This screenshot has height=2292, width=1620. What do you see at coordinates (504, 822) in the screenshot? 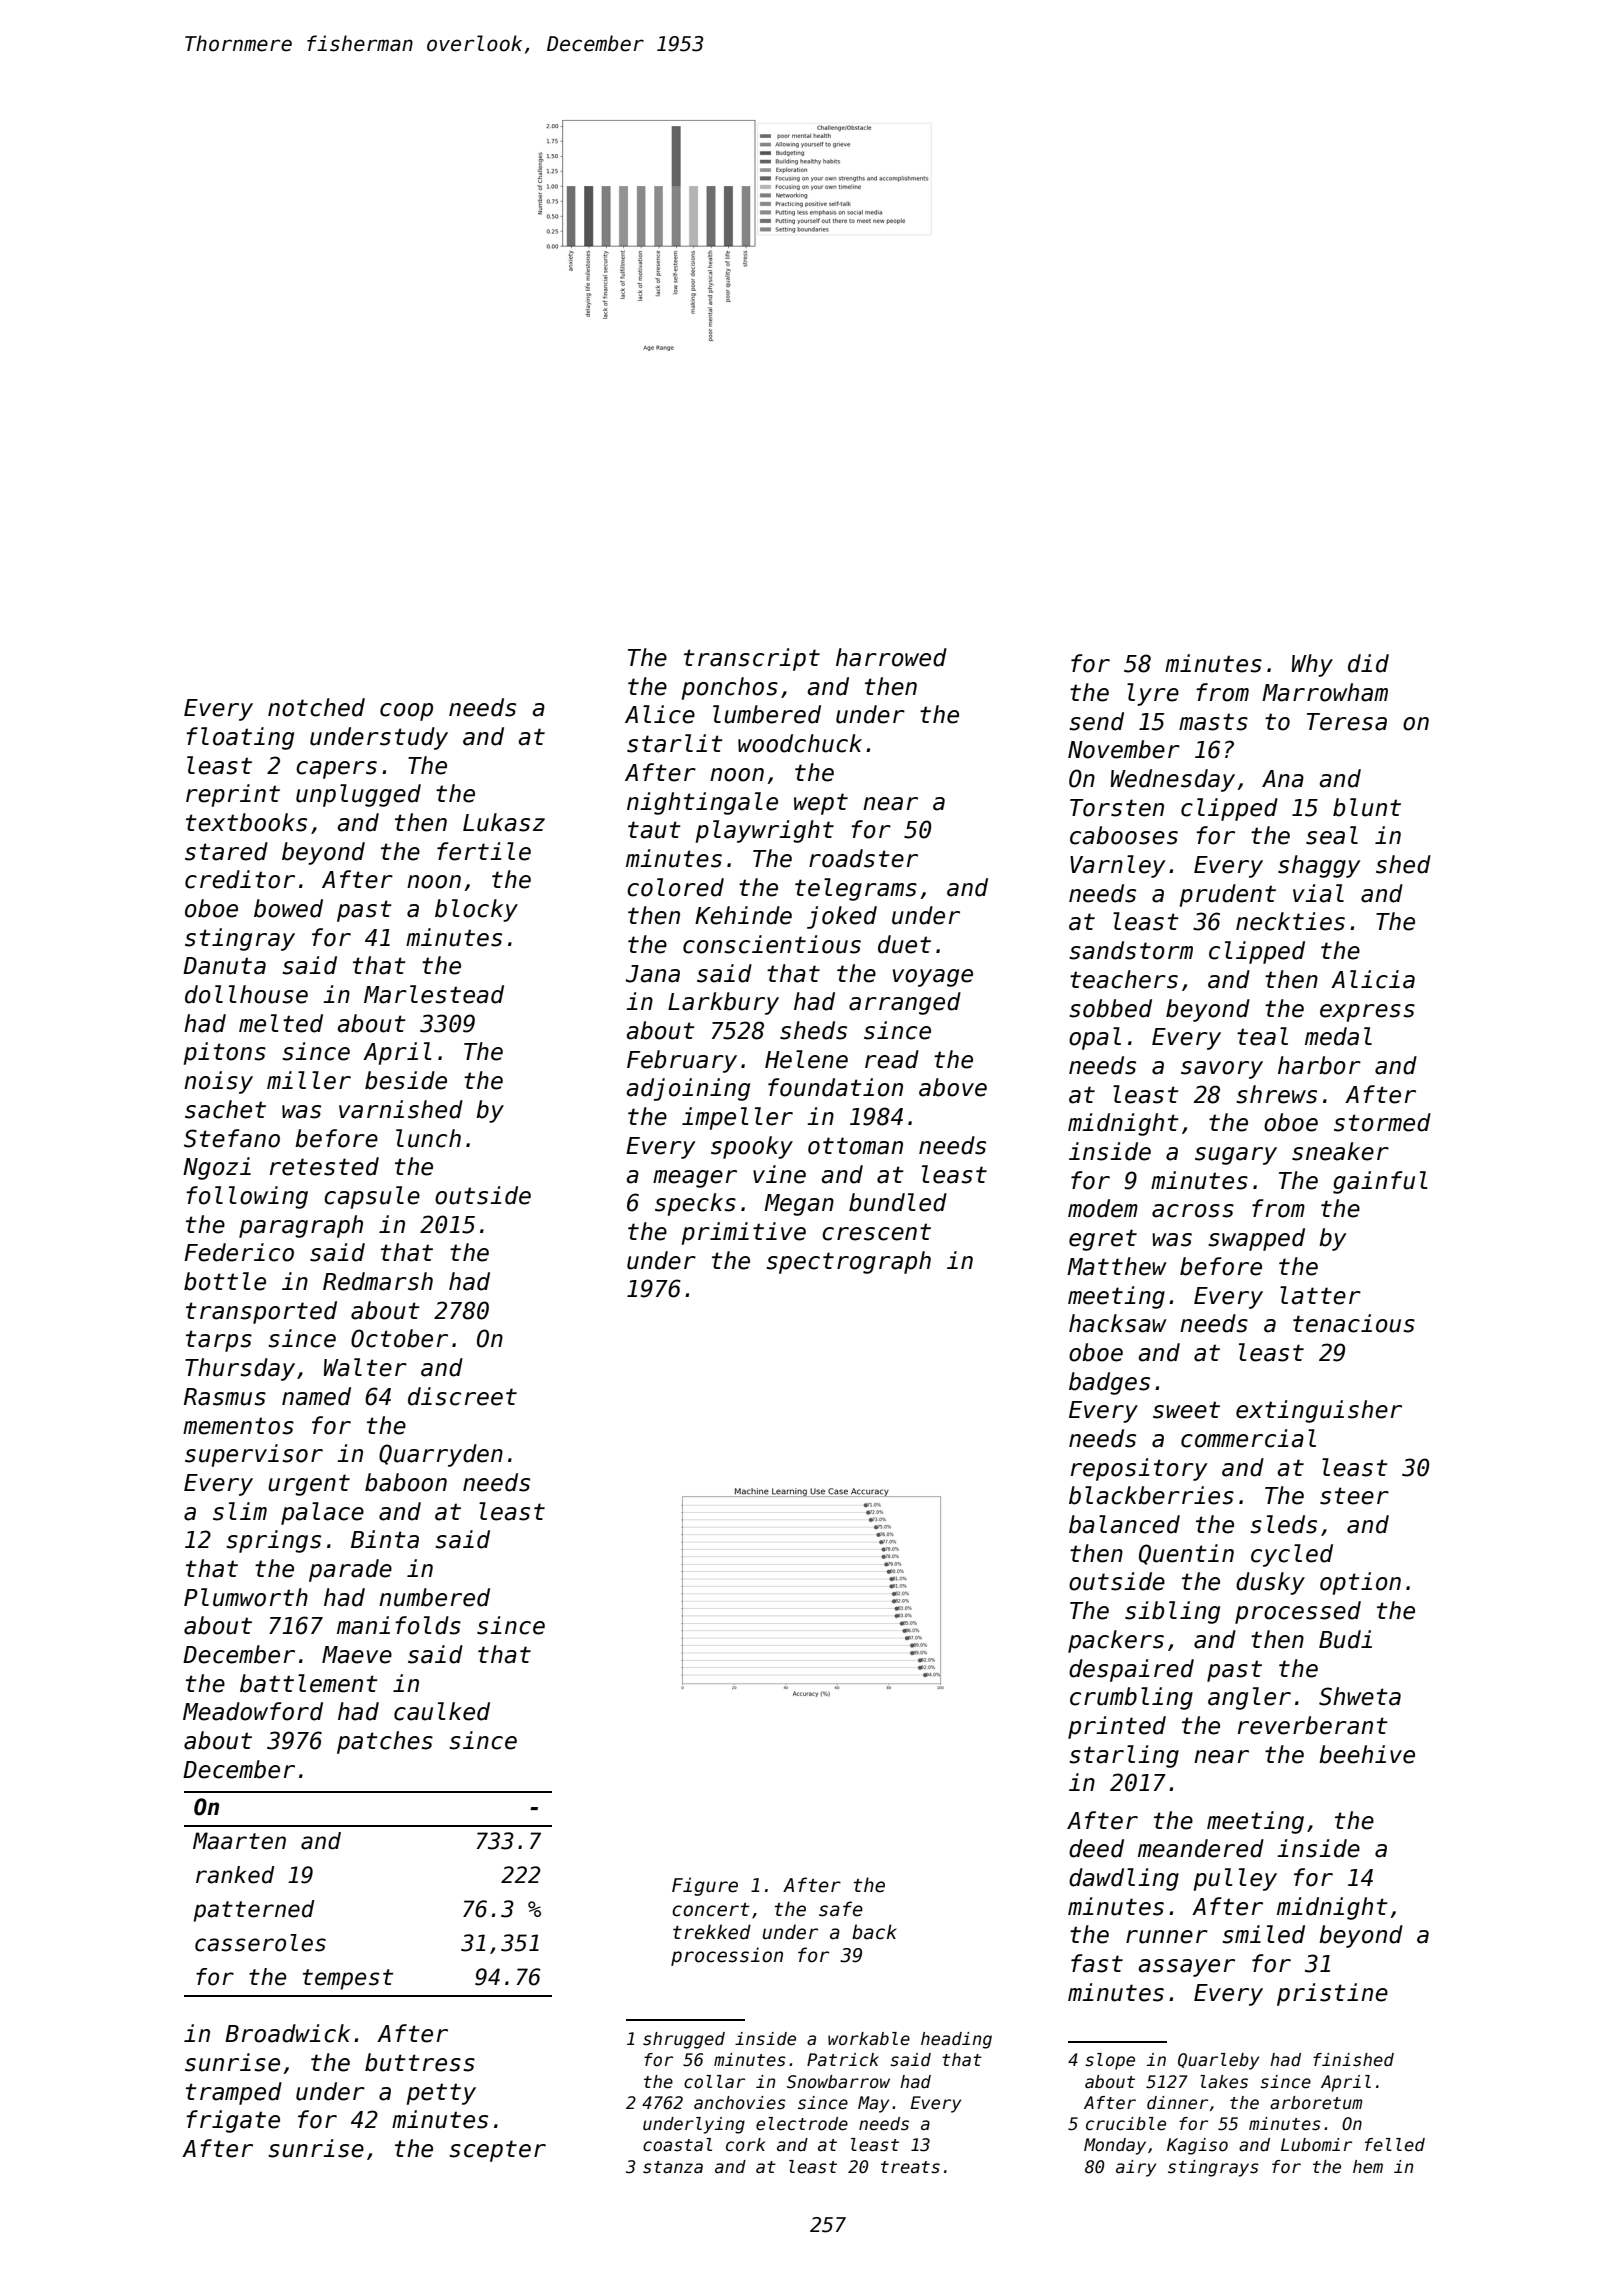
I see `Lukasz` at bounding box center [504, 822].
